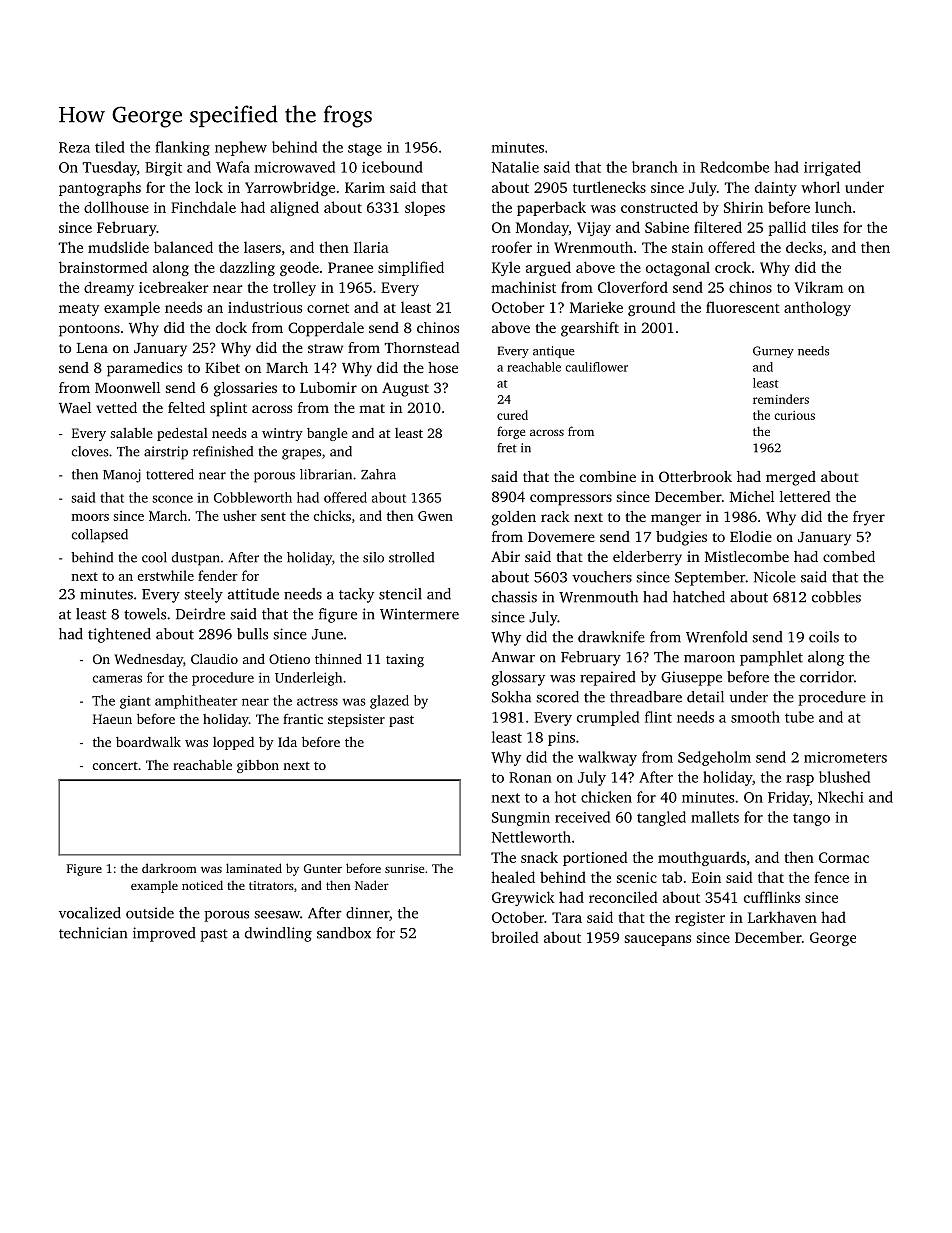 Image resolution: width=952 pixels, height=1233 pixels. I want to click on Shirin, so click(743, 207).
